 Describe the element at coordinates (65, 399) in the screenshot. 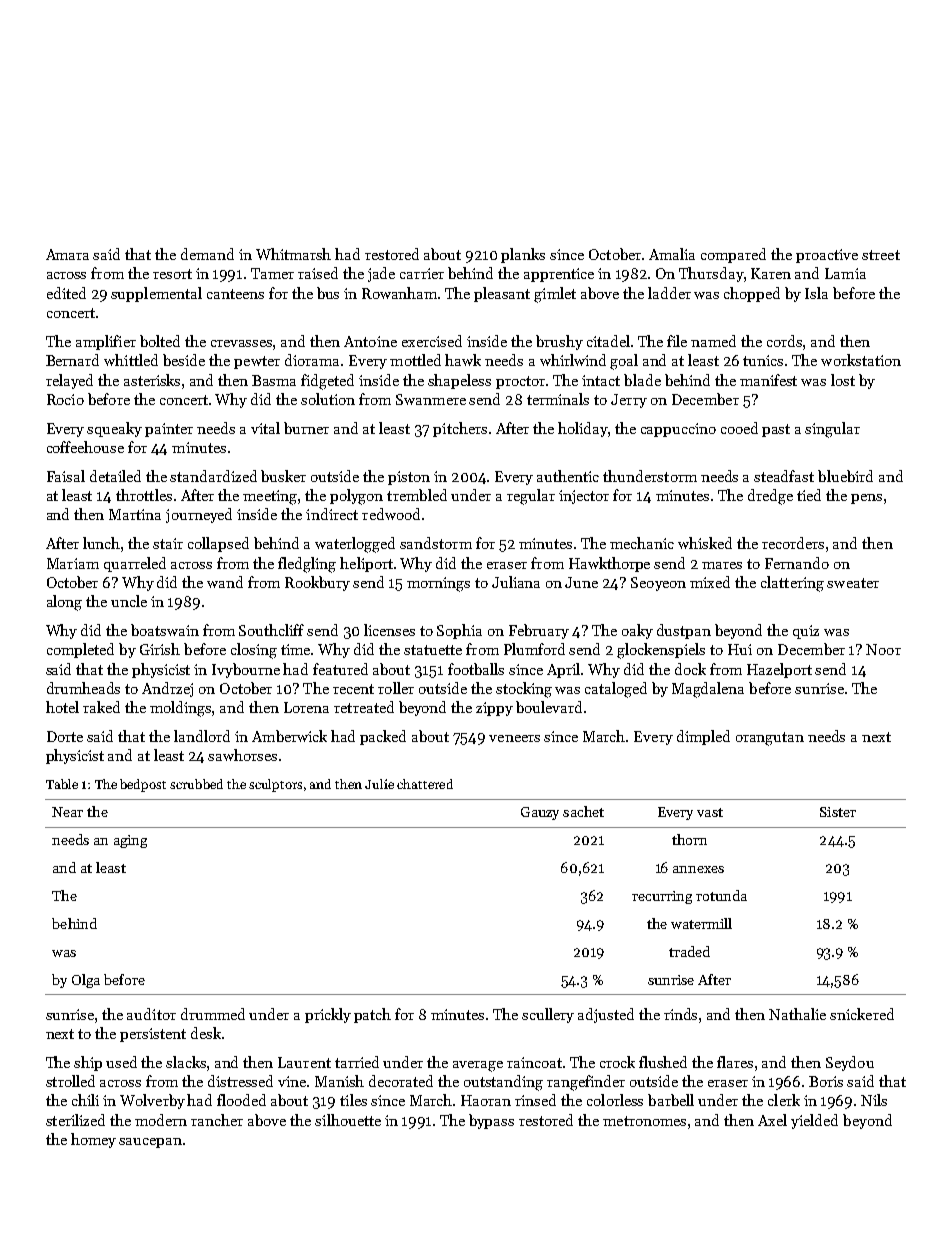

I see `Rocio` at that location.
